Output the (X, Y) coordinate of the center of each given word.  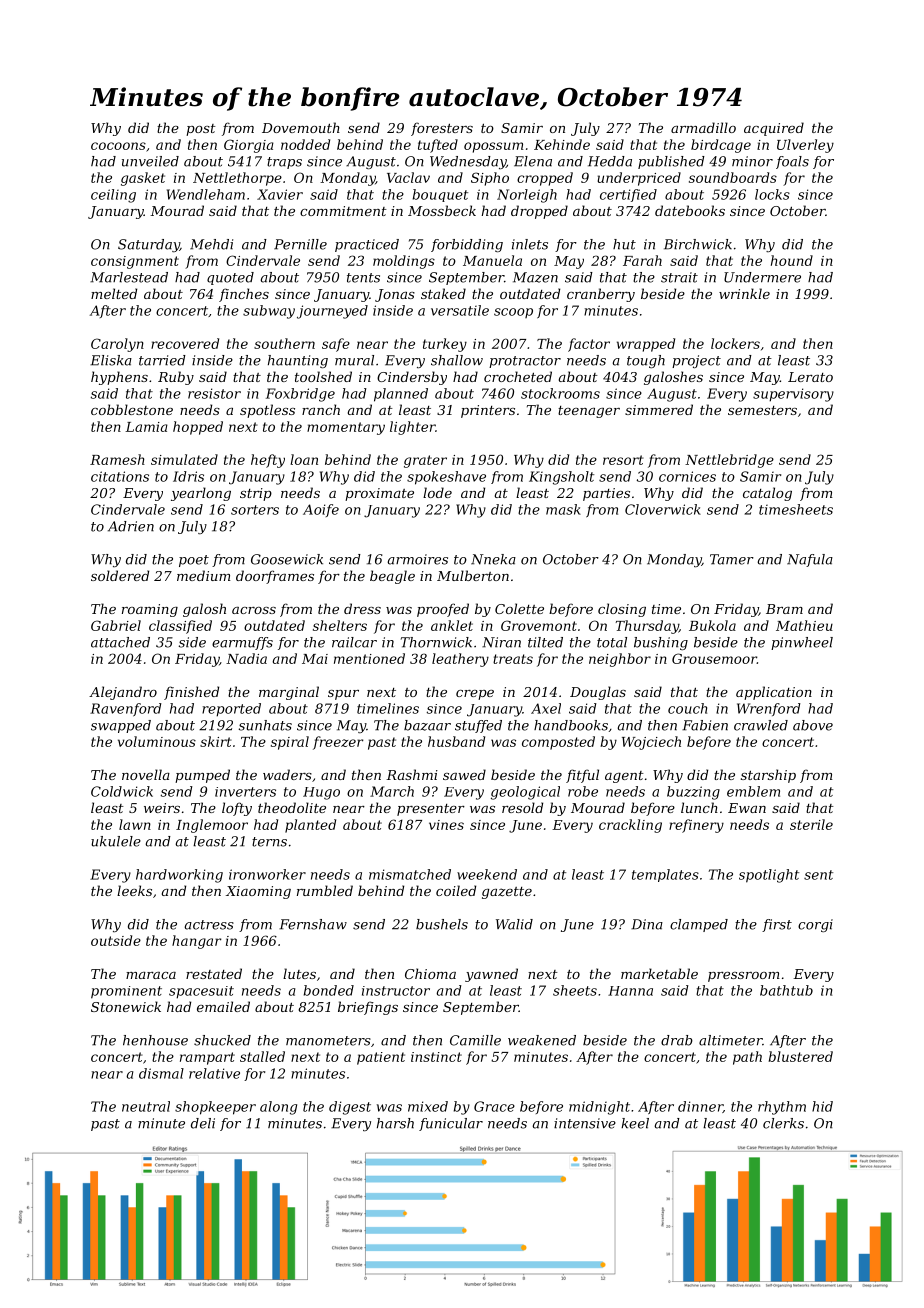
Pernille (300, 244)
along (278, 1108)
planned (401, 395)
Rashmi (412, 774)
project (696, 361)
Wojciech (651, 743)
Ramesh (117, 459)
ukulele (116, 841)
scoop (513, 313)
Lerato (810, 377)
